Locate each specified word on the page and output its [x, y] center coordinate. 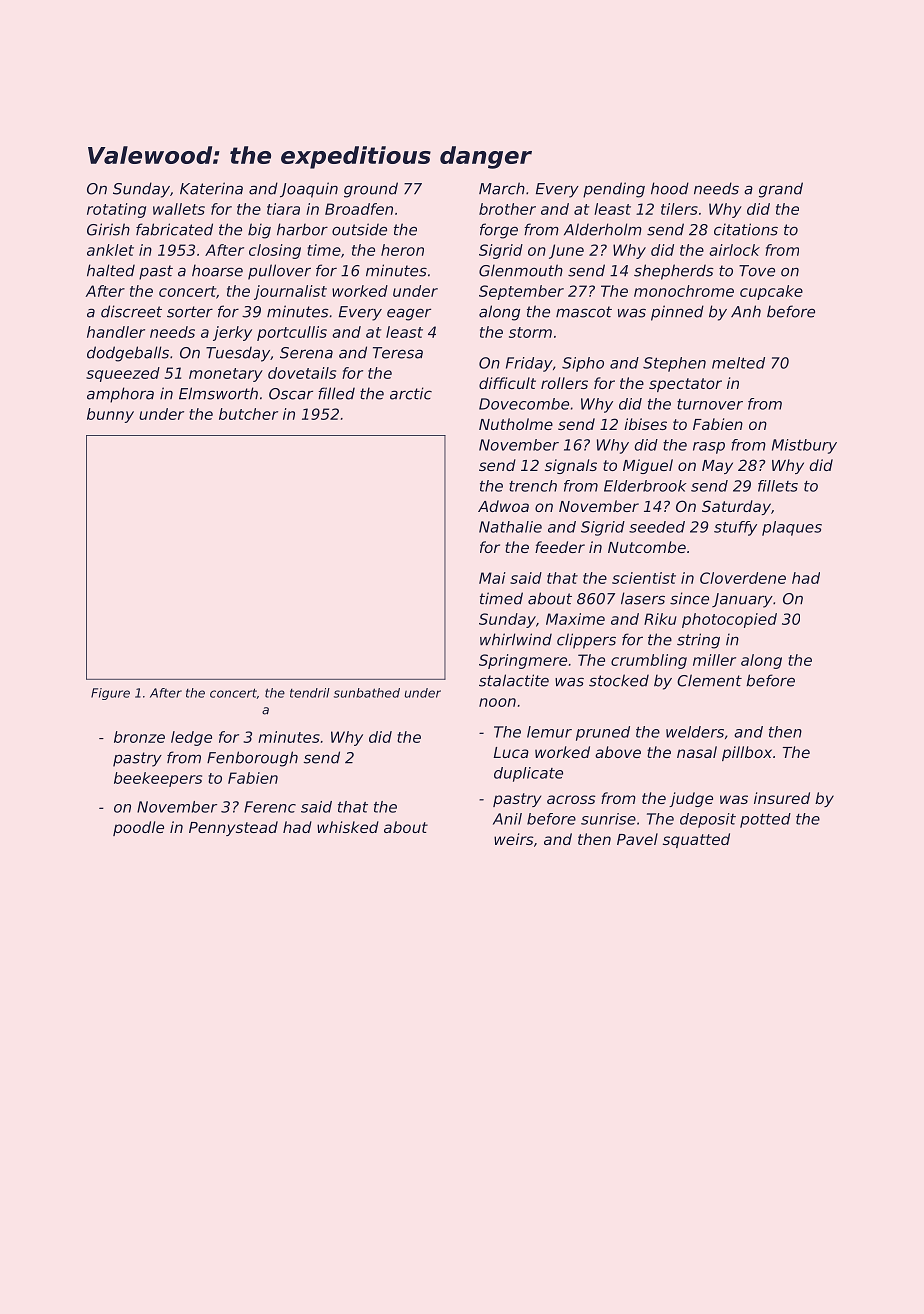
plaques [792, 528]
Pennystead [233, 828]
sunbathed [367, 693]
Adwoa [503, 506]
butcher [248, 414]
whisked [348, 827]
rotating [116, 210]
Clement [709, 680]
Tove [757, 271]
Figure [110, 694]
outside [359, 229]
